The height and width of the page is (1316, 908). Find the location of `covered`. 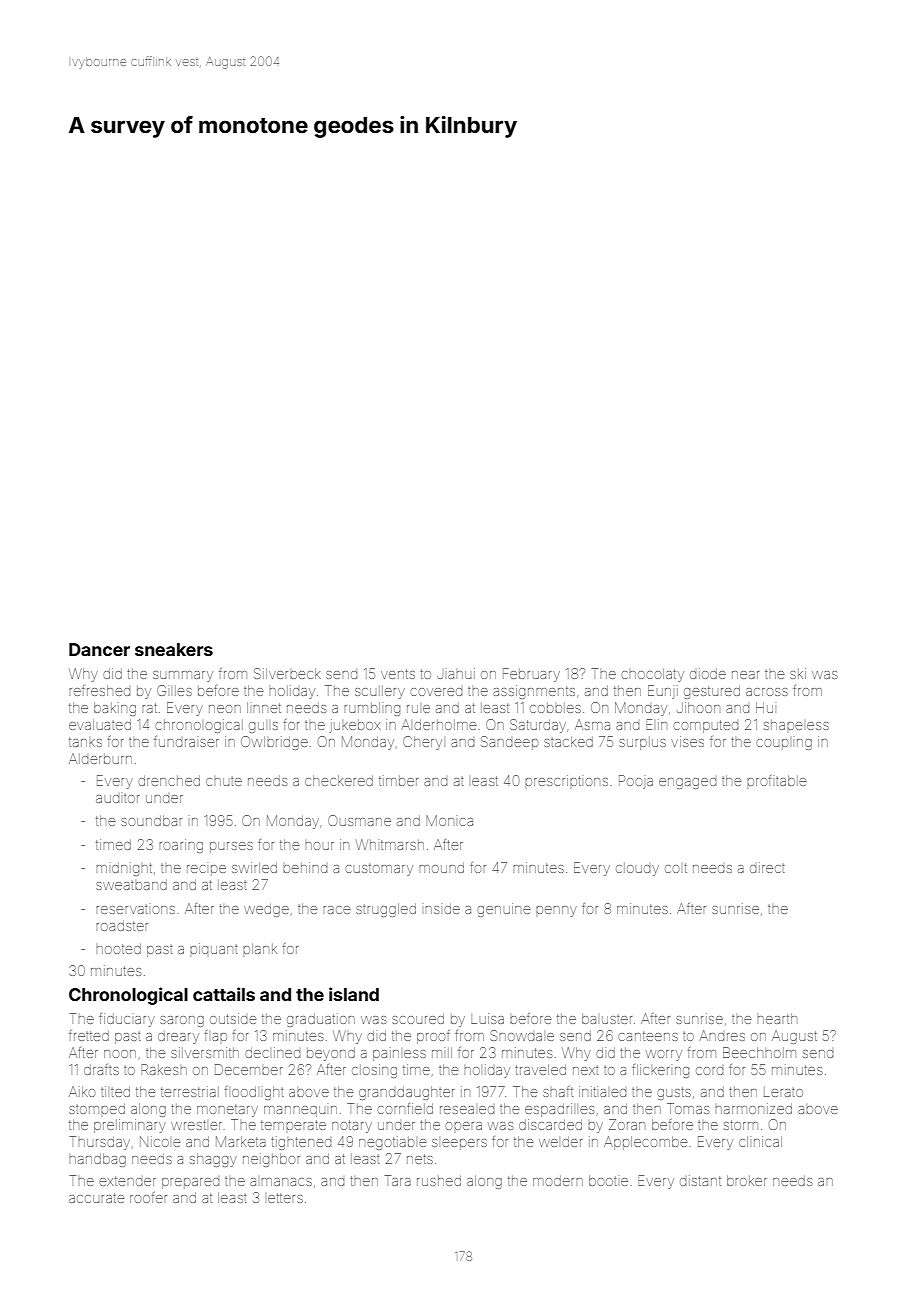

covered is located at coordinates (436, 692).
